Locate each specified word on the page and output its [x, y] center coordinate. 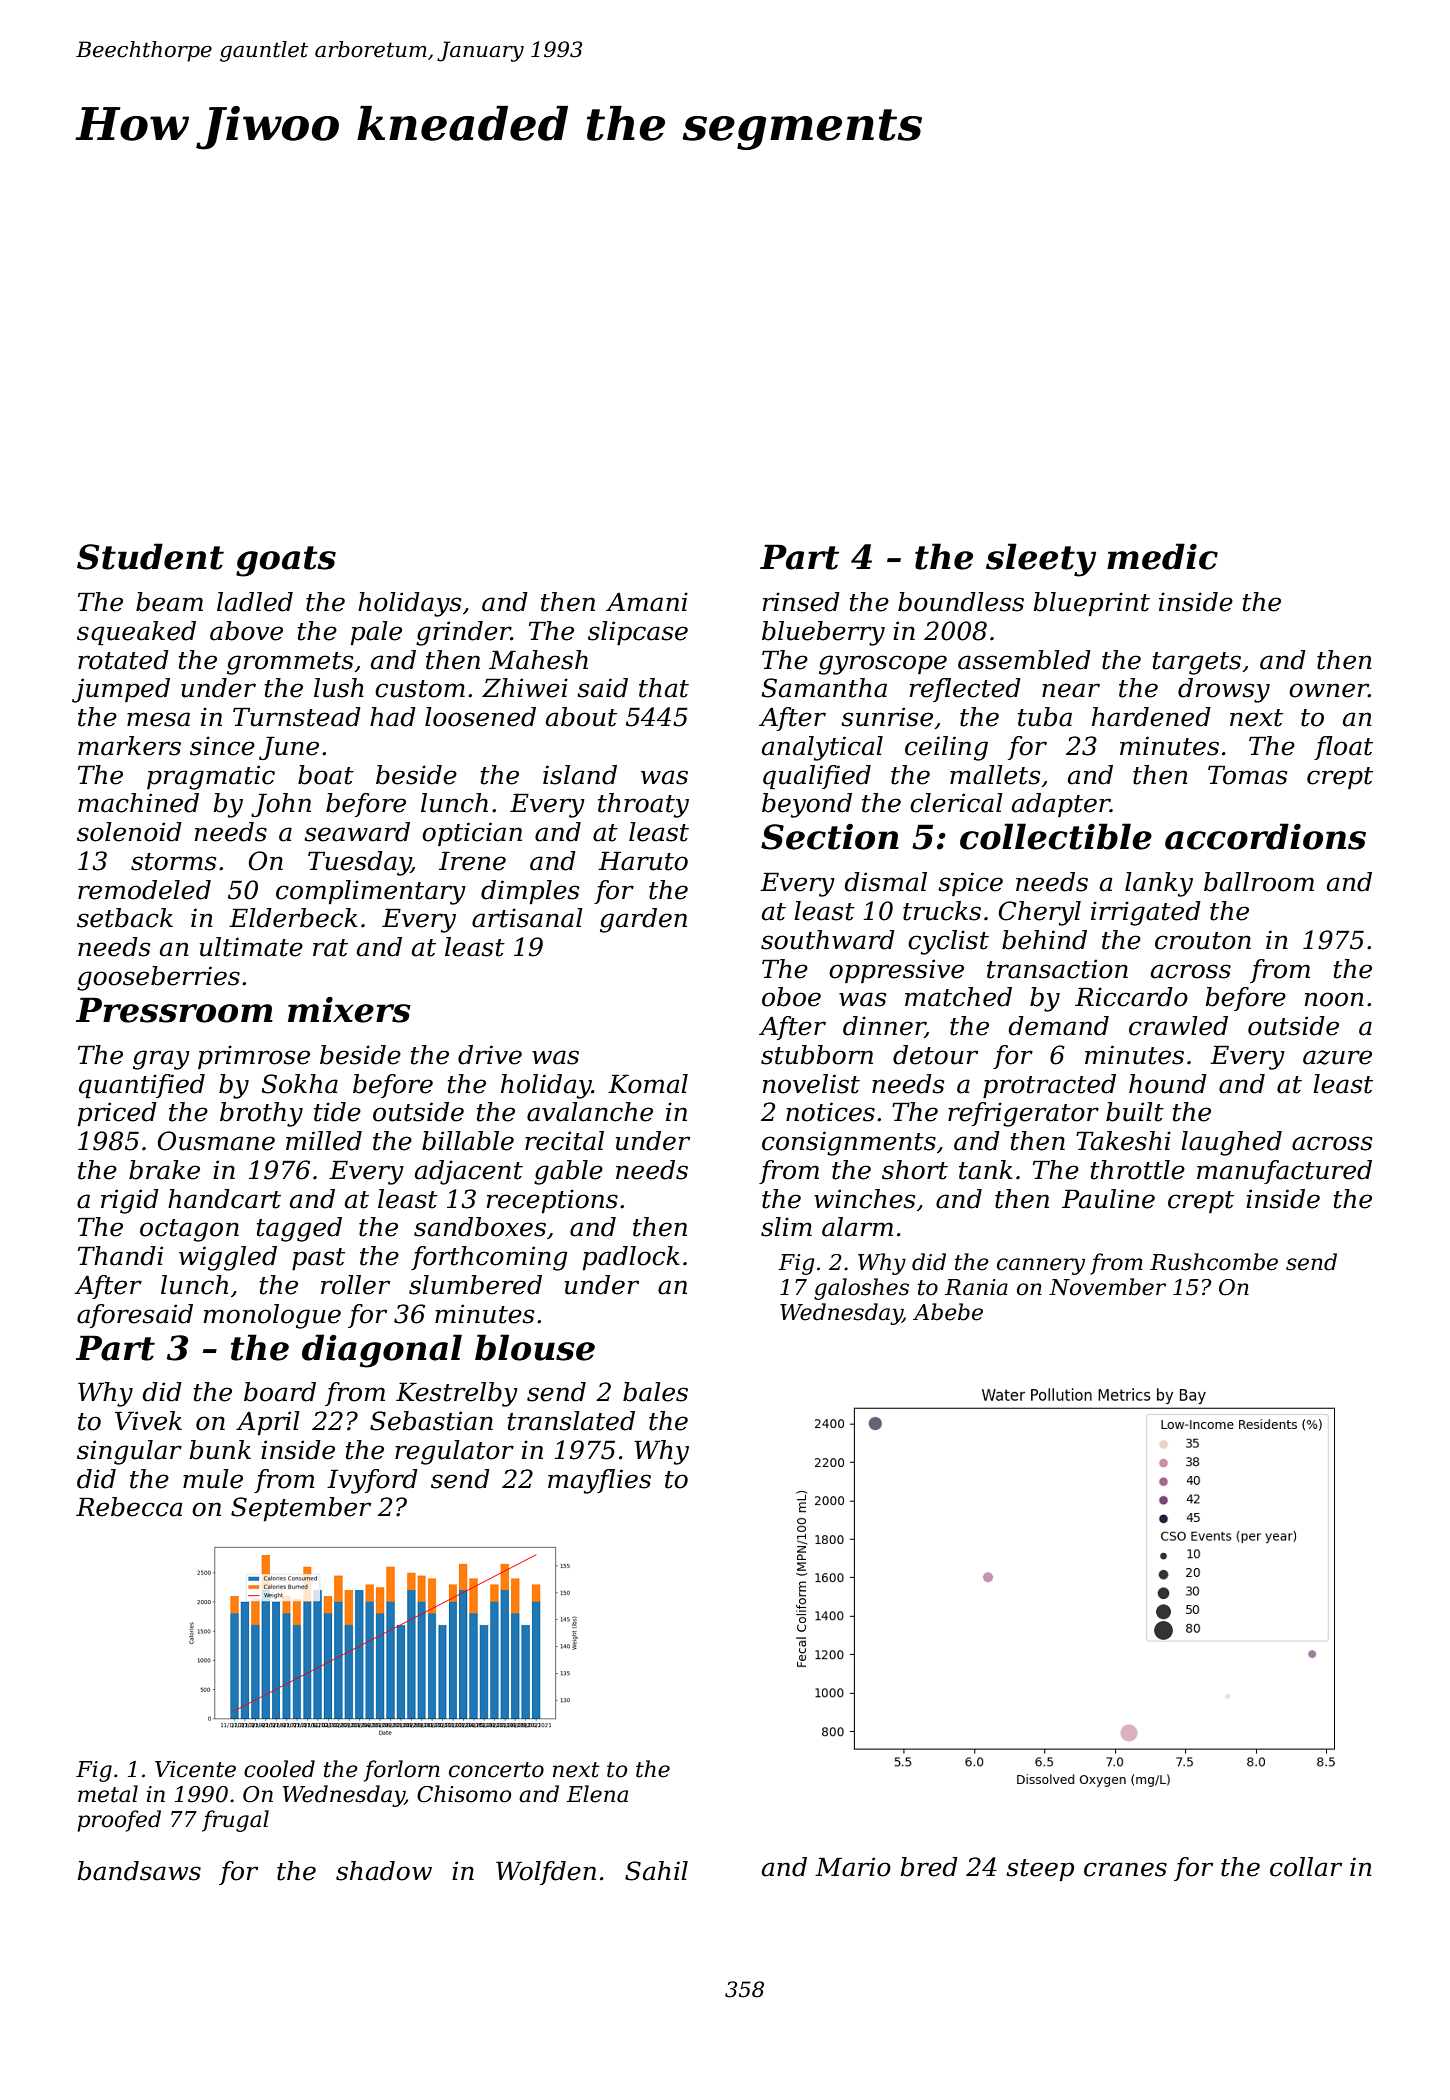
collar [1306, 1867]
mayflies [599, 1481]
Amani [647, 602]
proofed [119, 1821]
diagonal [382, 1351]
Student [150, 556]
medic [1162, 556]
